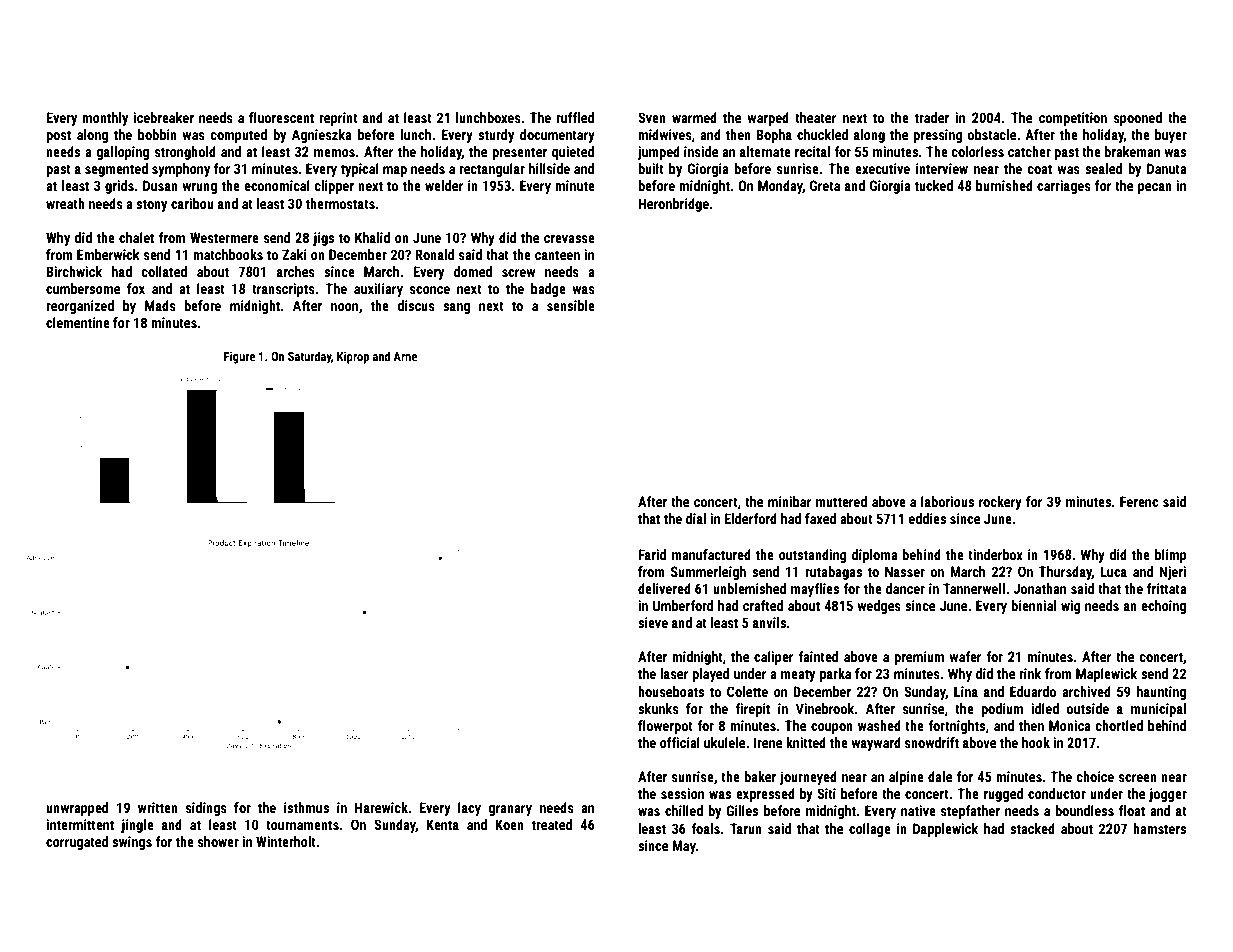 This image has height=952, width=1233. I want to click on firepit, so click(752, 710).
